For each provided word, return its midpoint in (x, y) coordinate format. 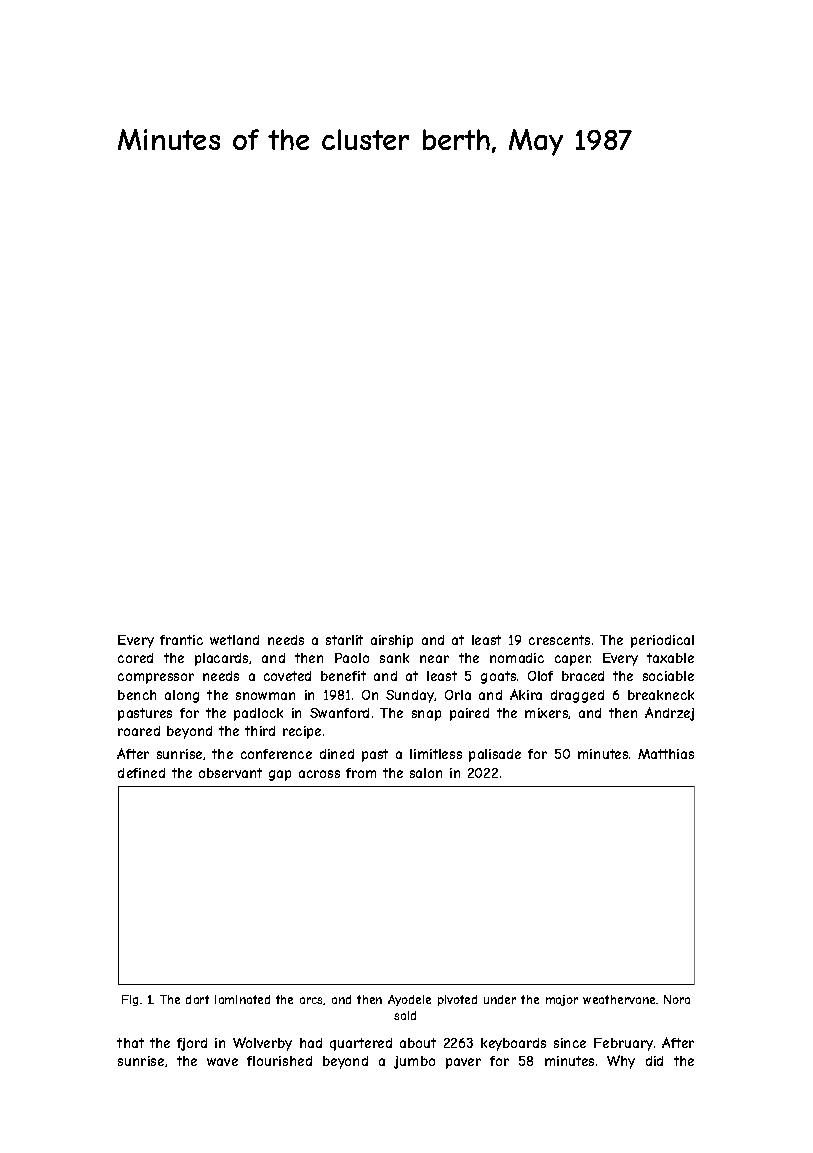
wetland (234, 640)
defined (141, 773)
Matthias (666, 754)
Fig (130, 1000)
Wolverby (262, 1044)
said (405, 1015)
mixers (547, 713)
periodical (662, 641)
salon (426, 773)
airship (392, 641)
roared (139, 731)
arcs (312, 1001)
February (623, 1044)
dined (337, 754)
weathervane (619, 999)
